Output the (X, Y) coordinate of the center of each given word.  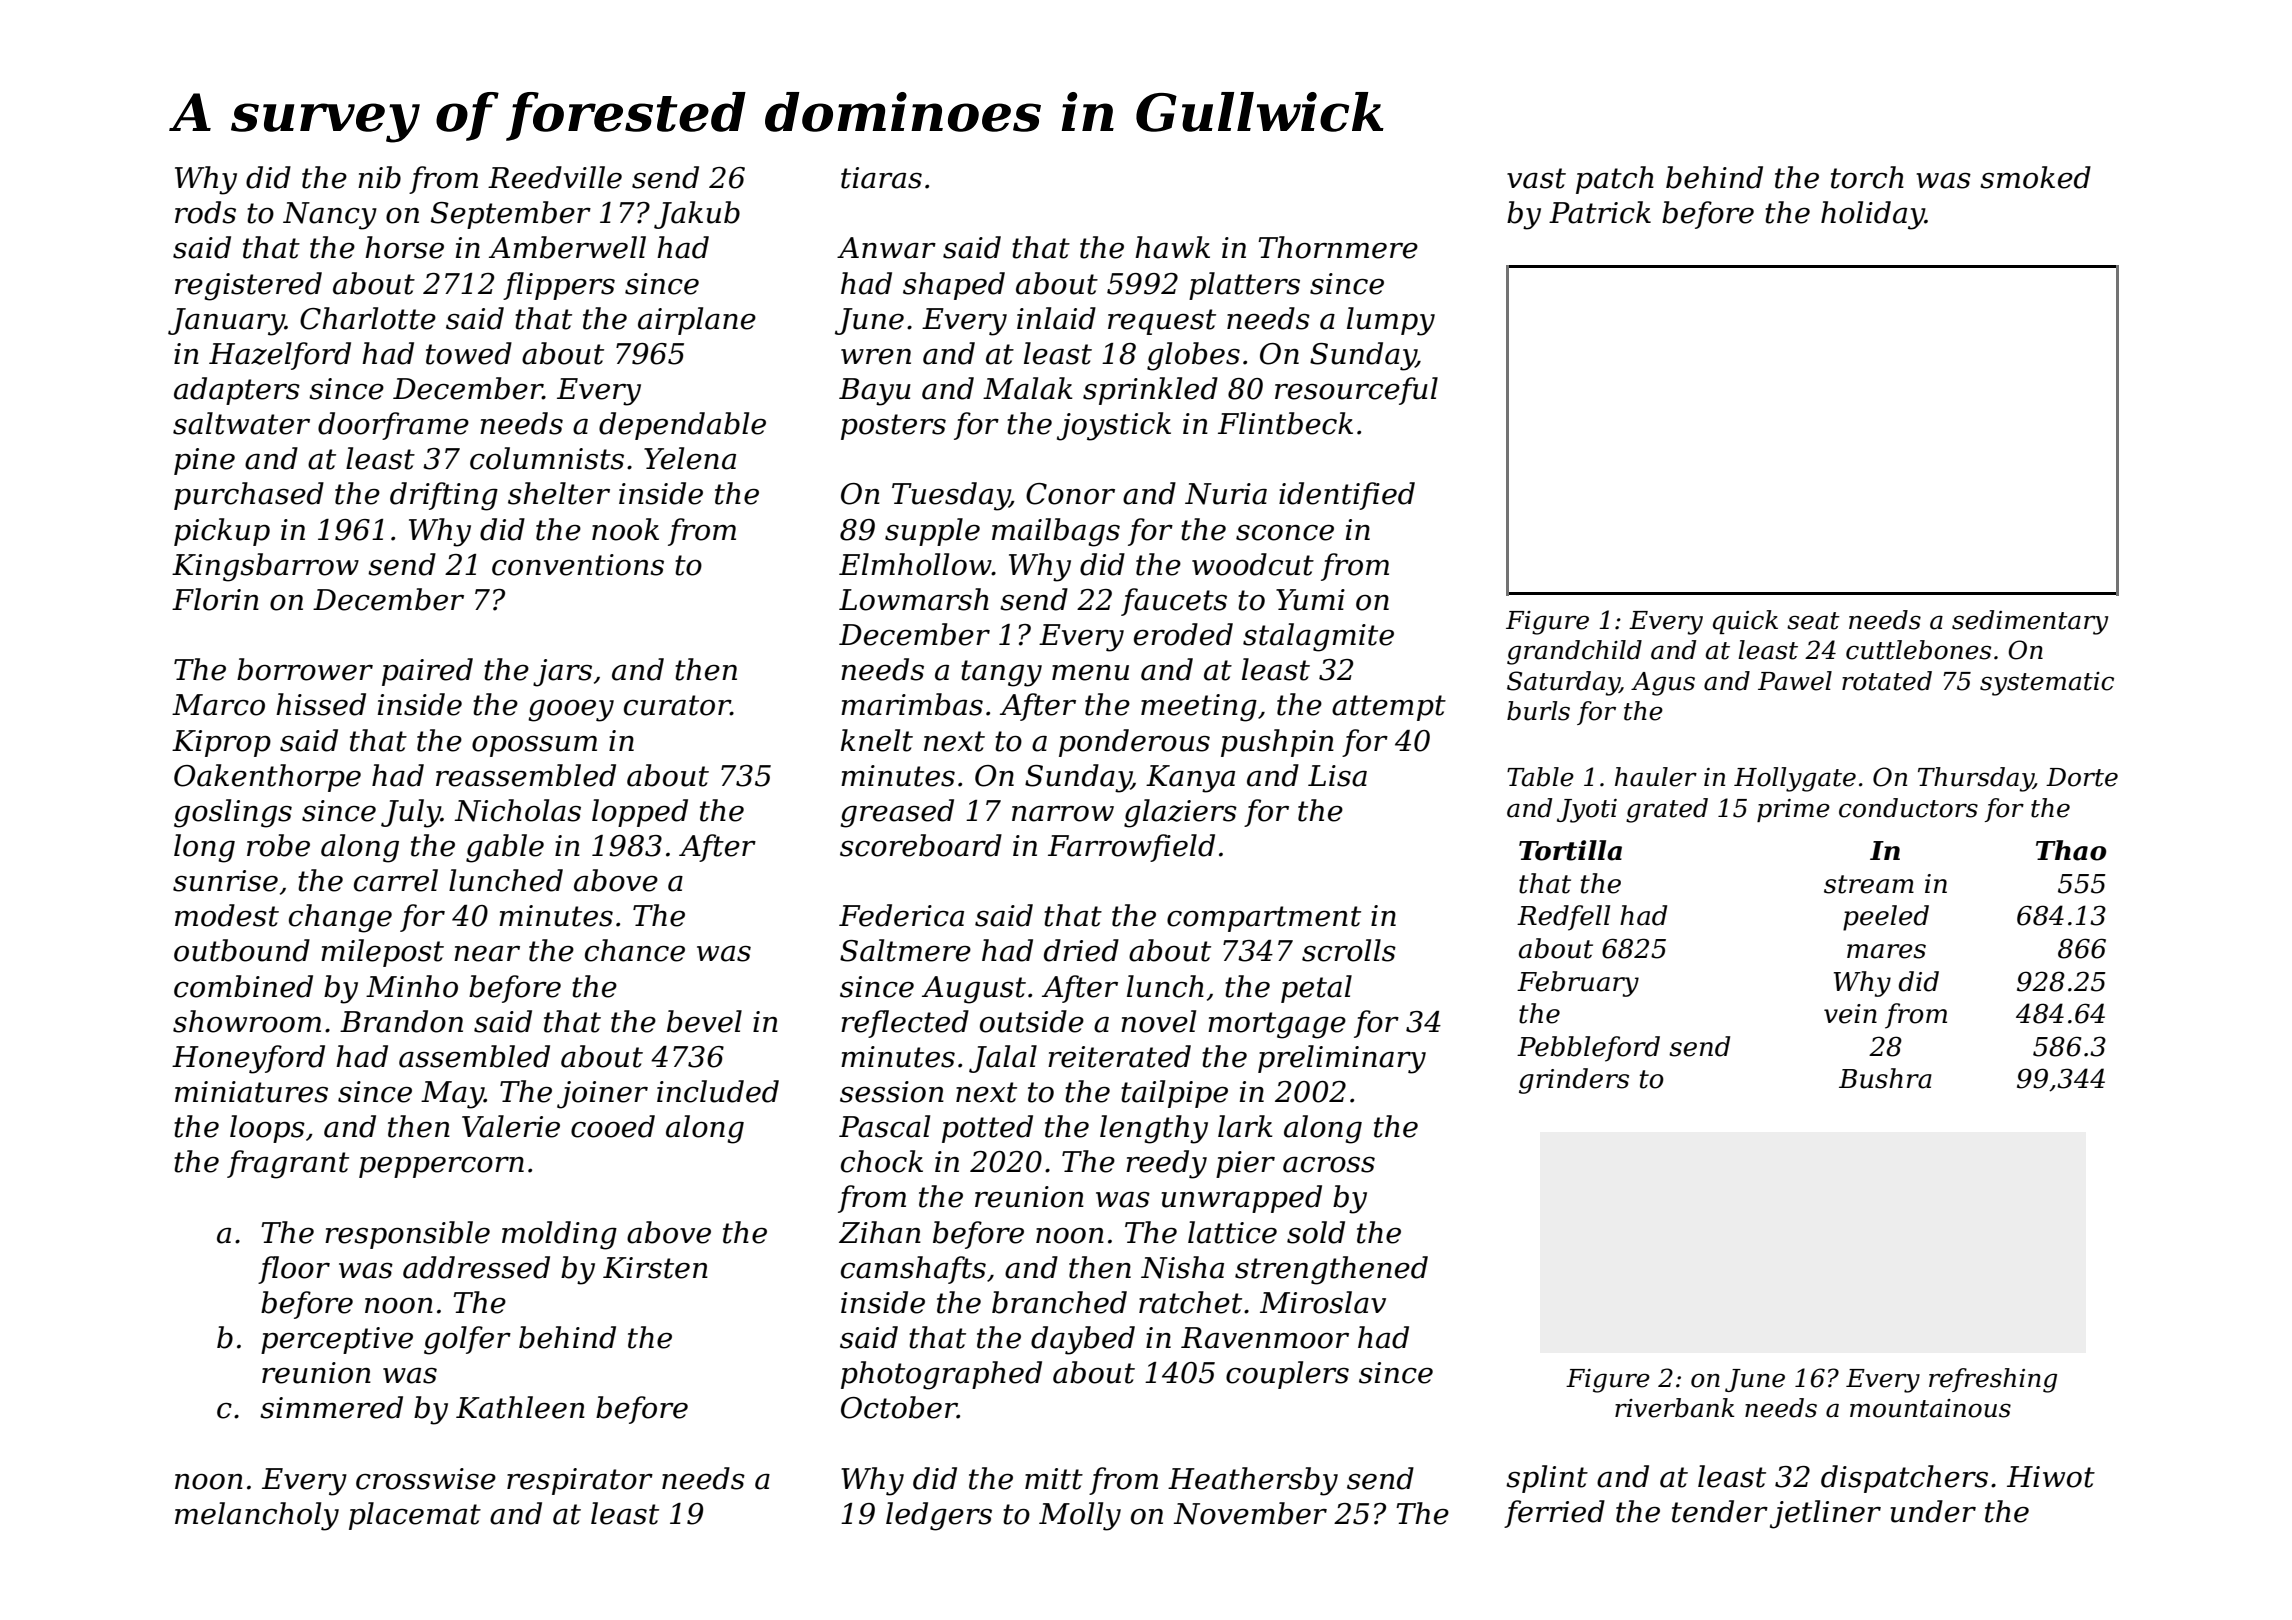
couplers (1287, 1375)
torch (1867, 177)
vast (1536, 178)
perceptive (337, 1340)
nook (625, 529)
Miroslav (1323, 1302)
